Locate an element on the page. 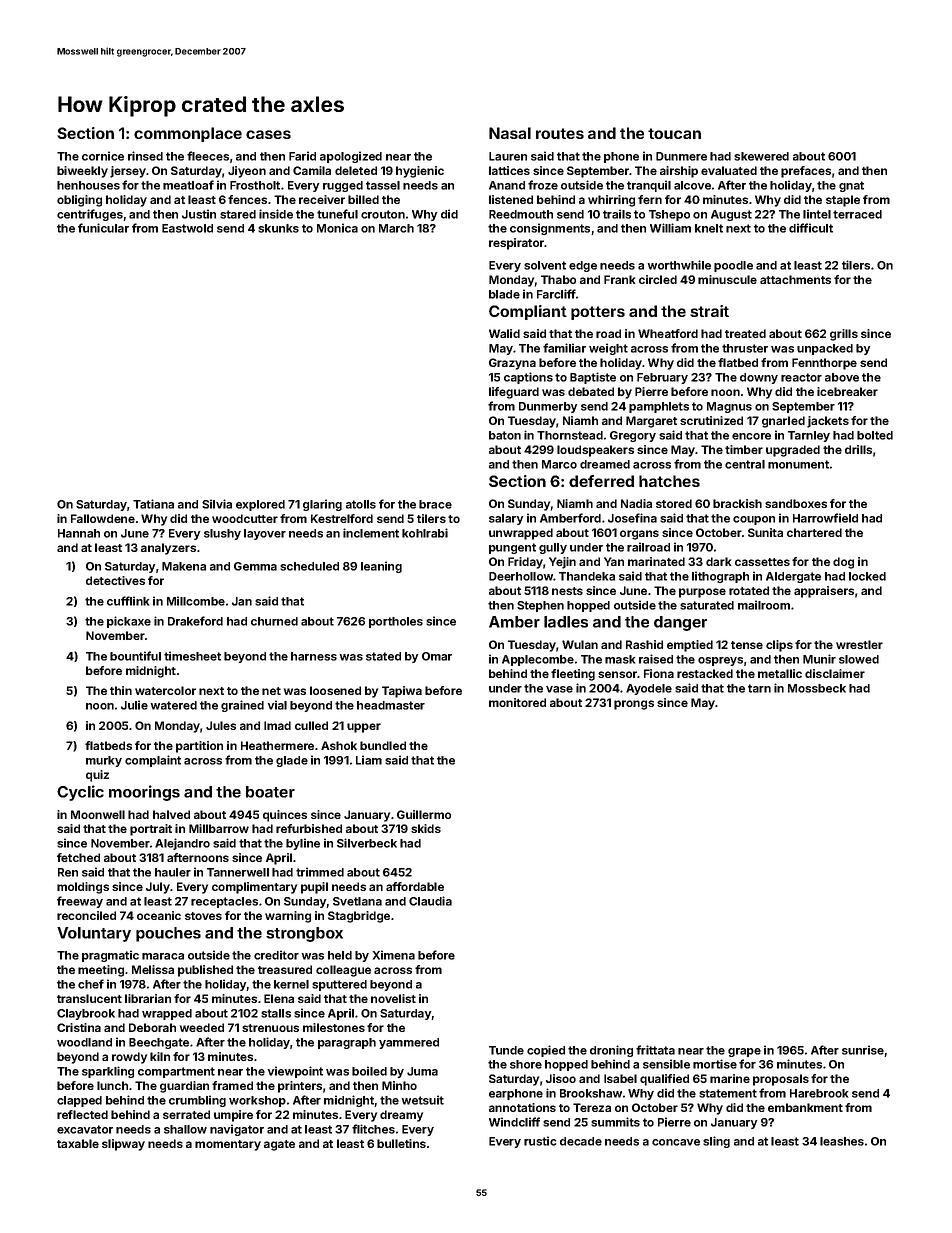  treasured is located at coordinates (285, 969).
